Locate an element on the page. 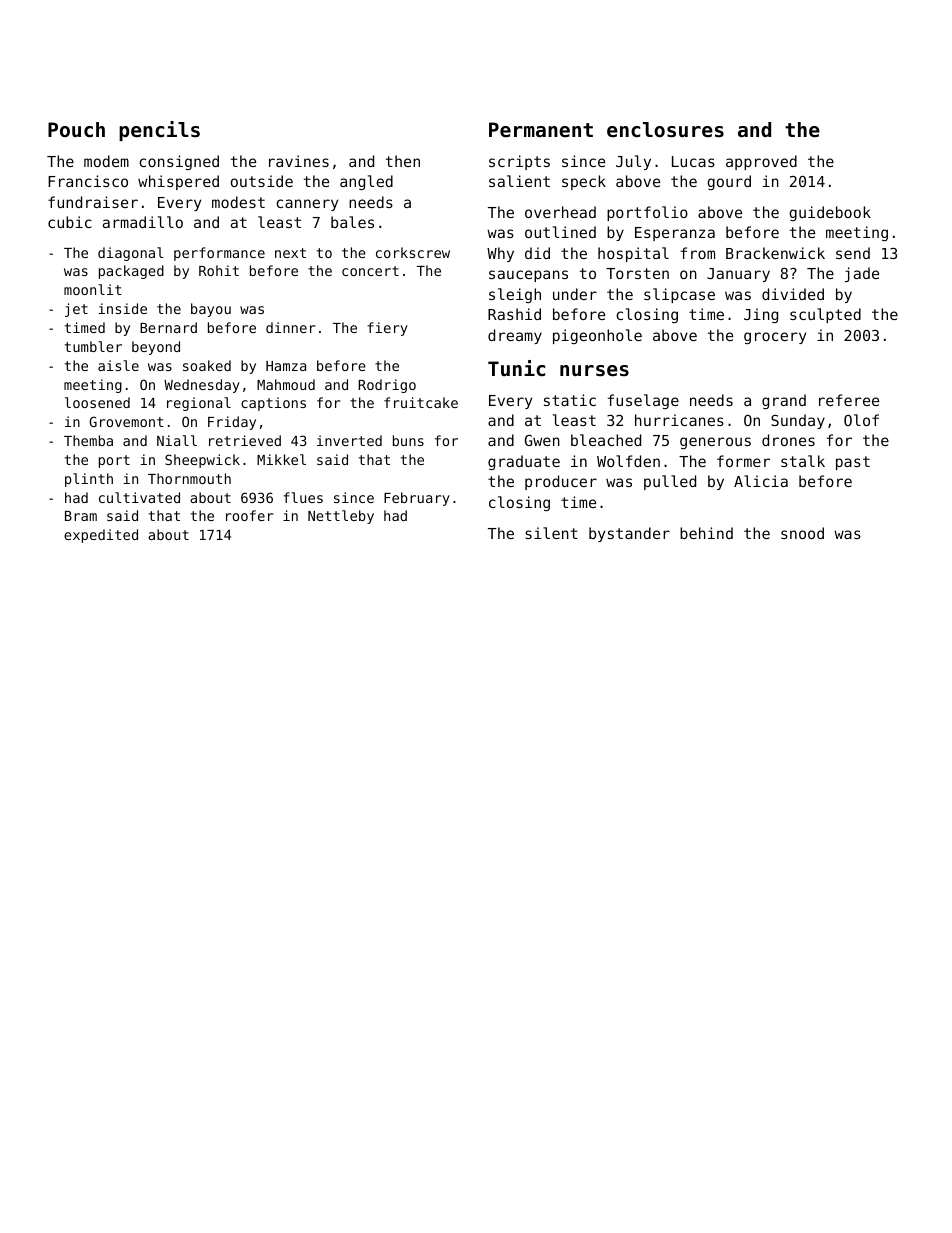  send is located at coordinates (853, 253).
